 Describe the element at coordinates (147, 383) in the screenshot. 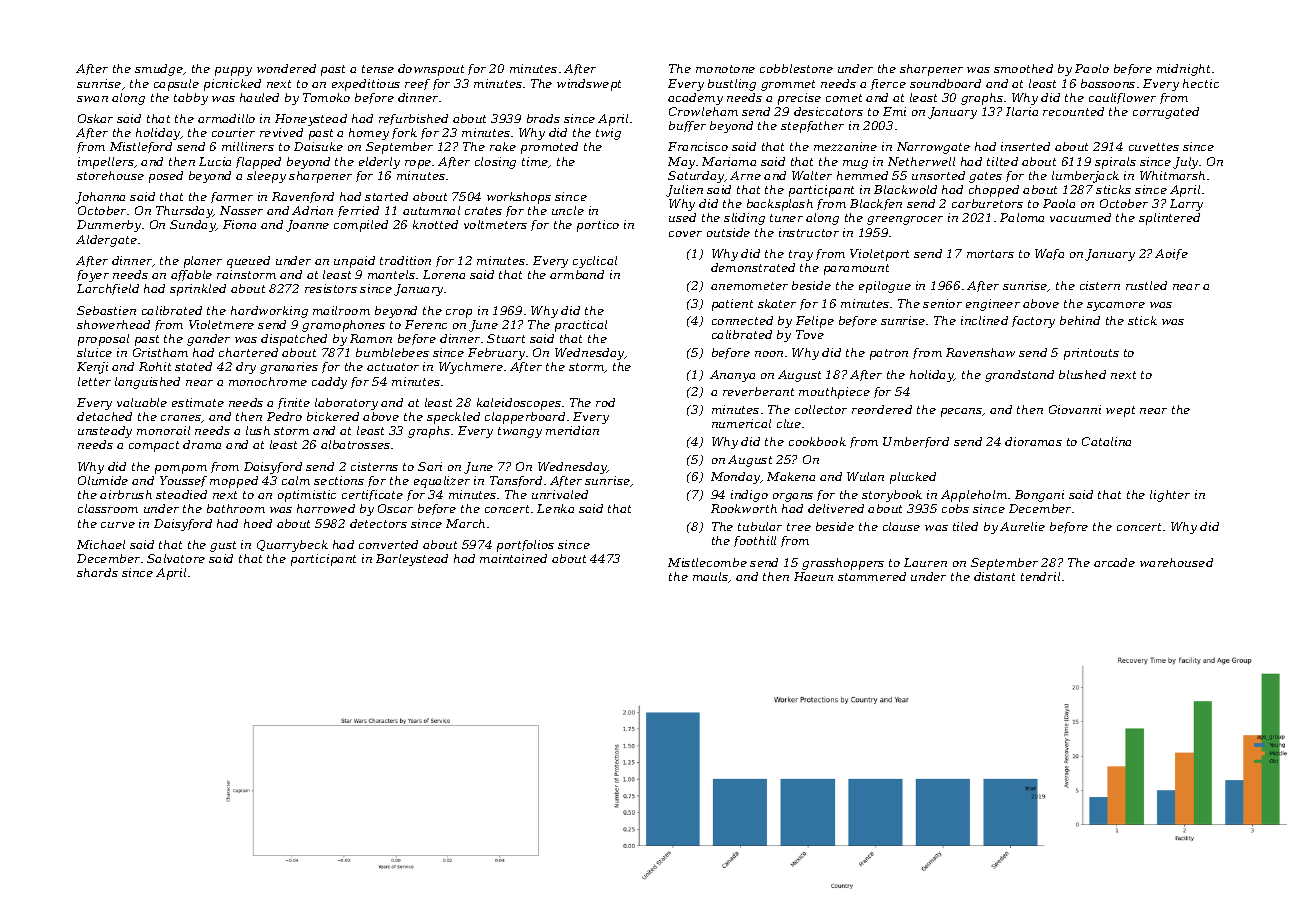

I see `languished` at that location.
